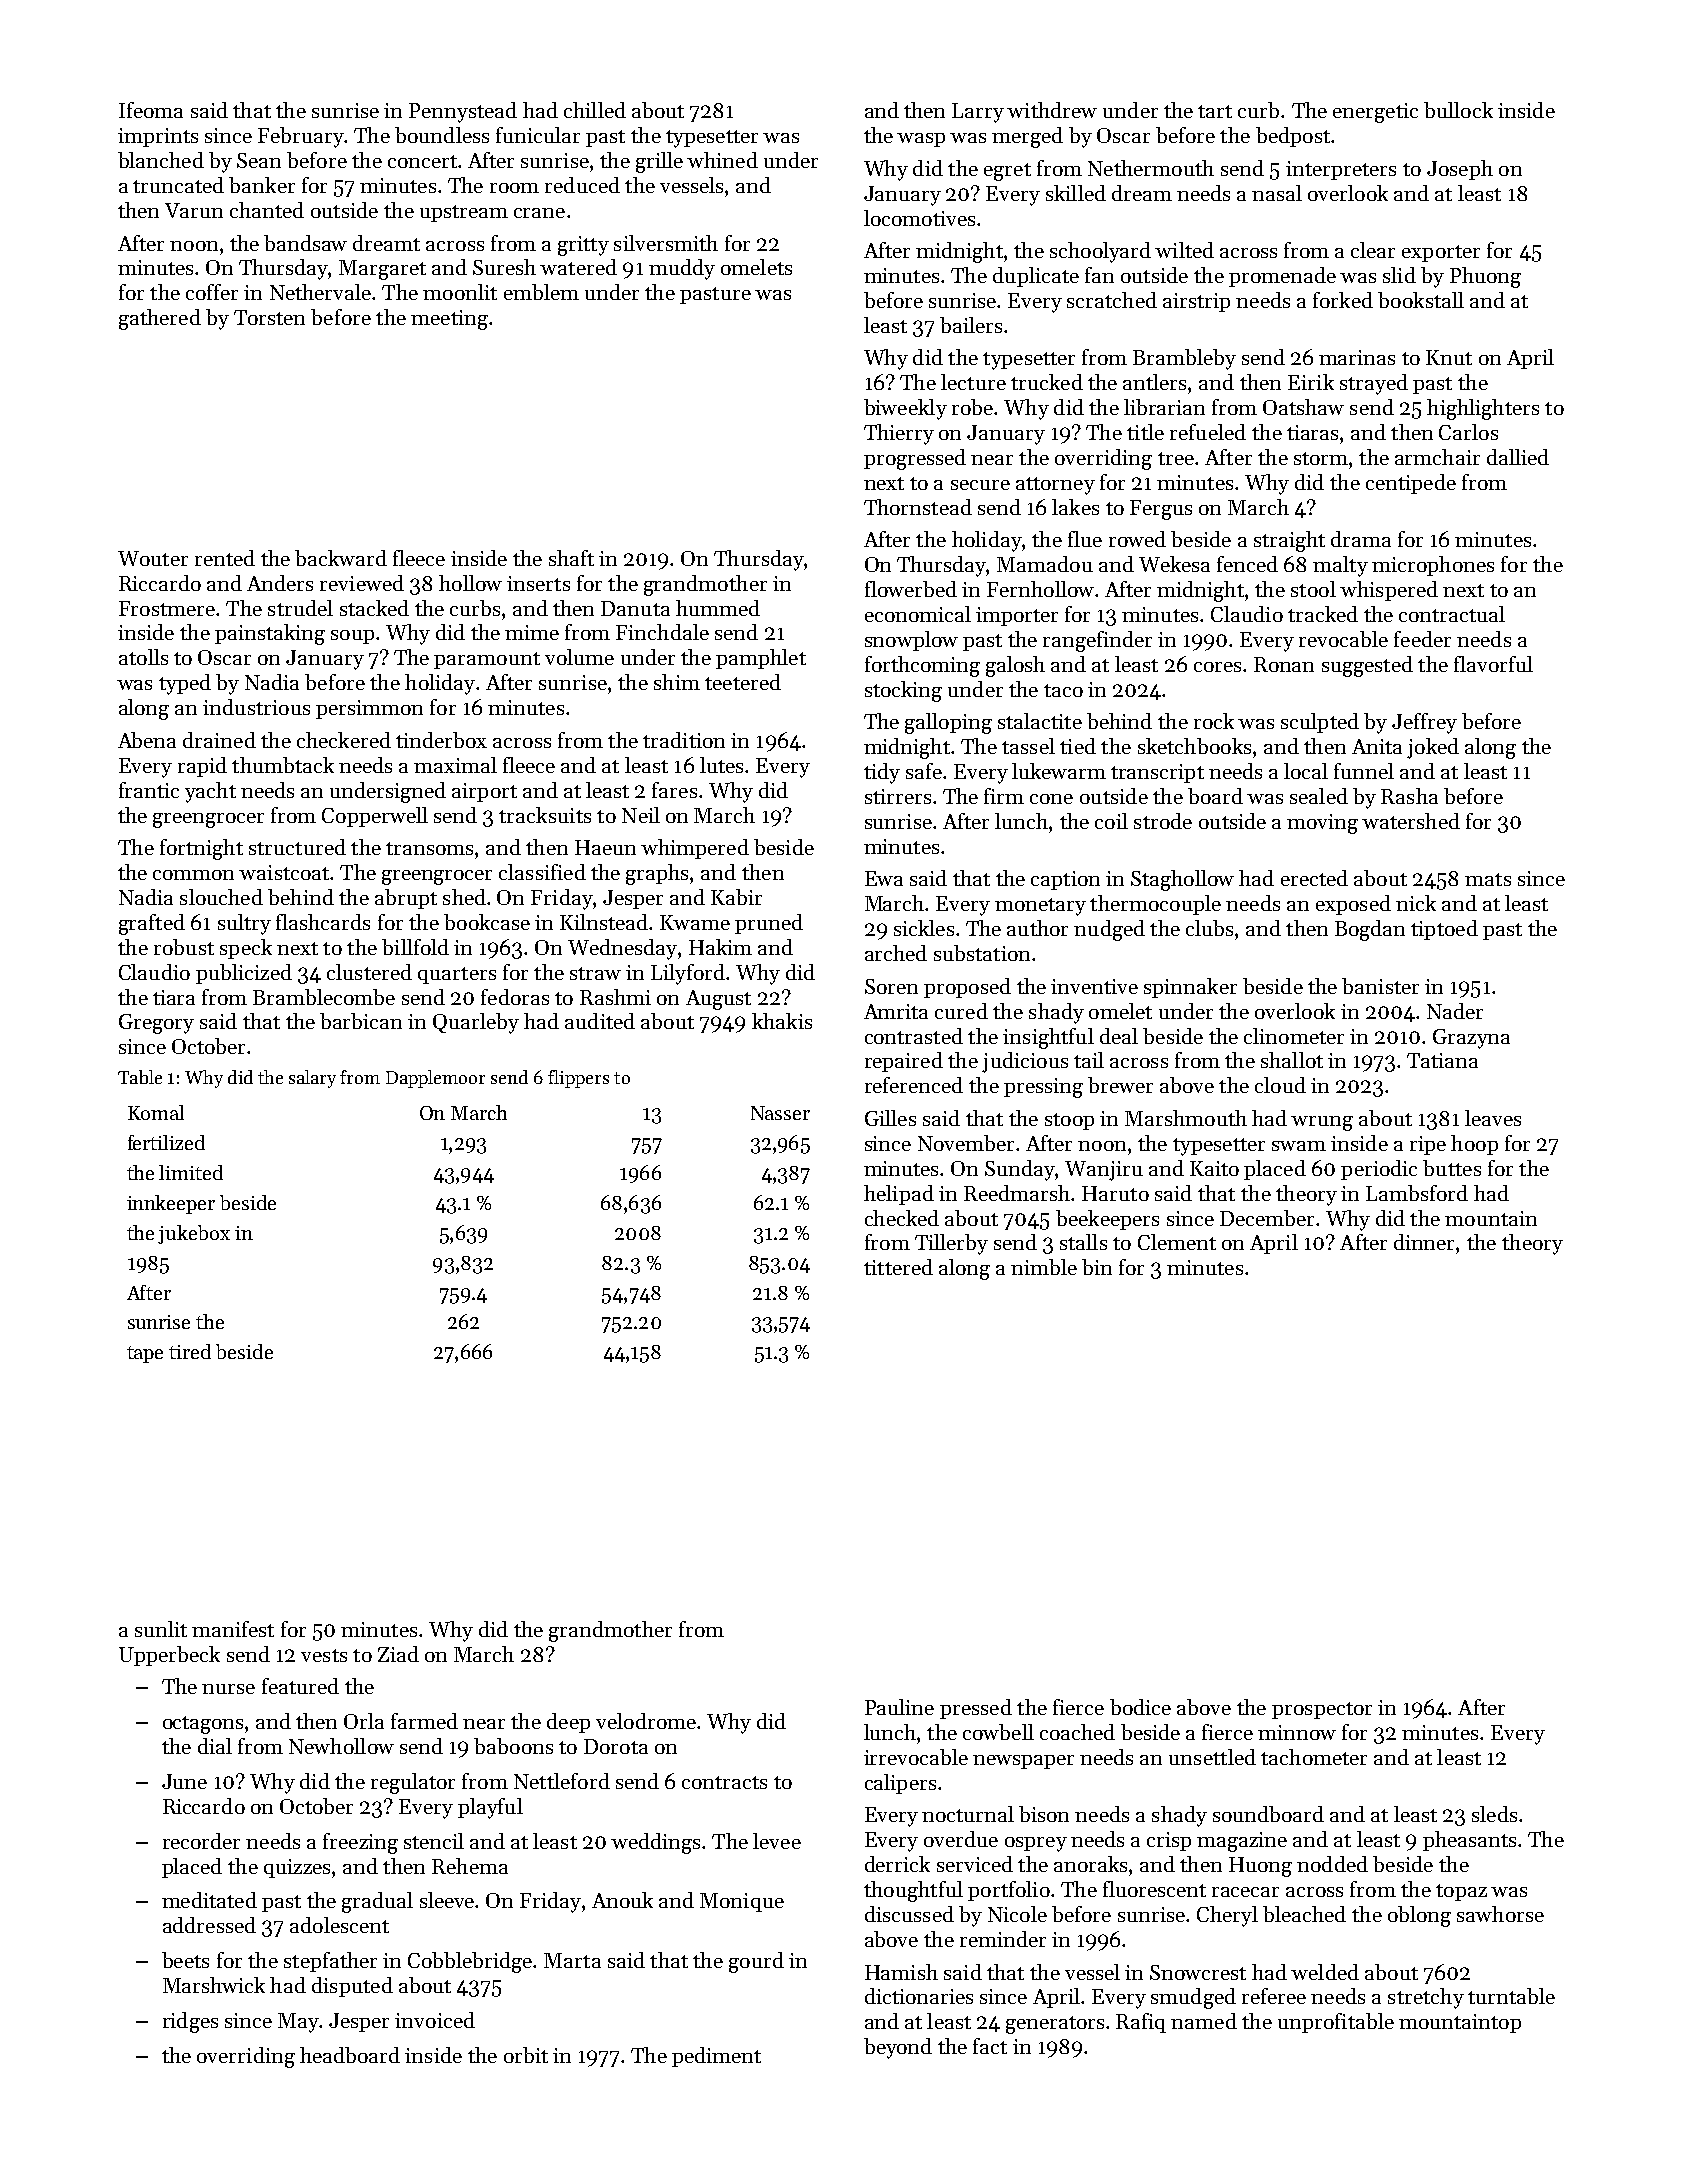 The height and width of the screenshot is (2178, 1683). I want to click on checked, so click(902, 1218).
